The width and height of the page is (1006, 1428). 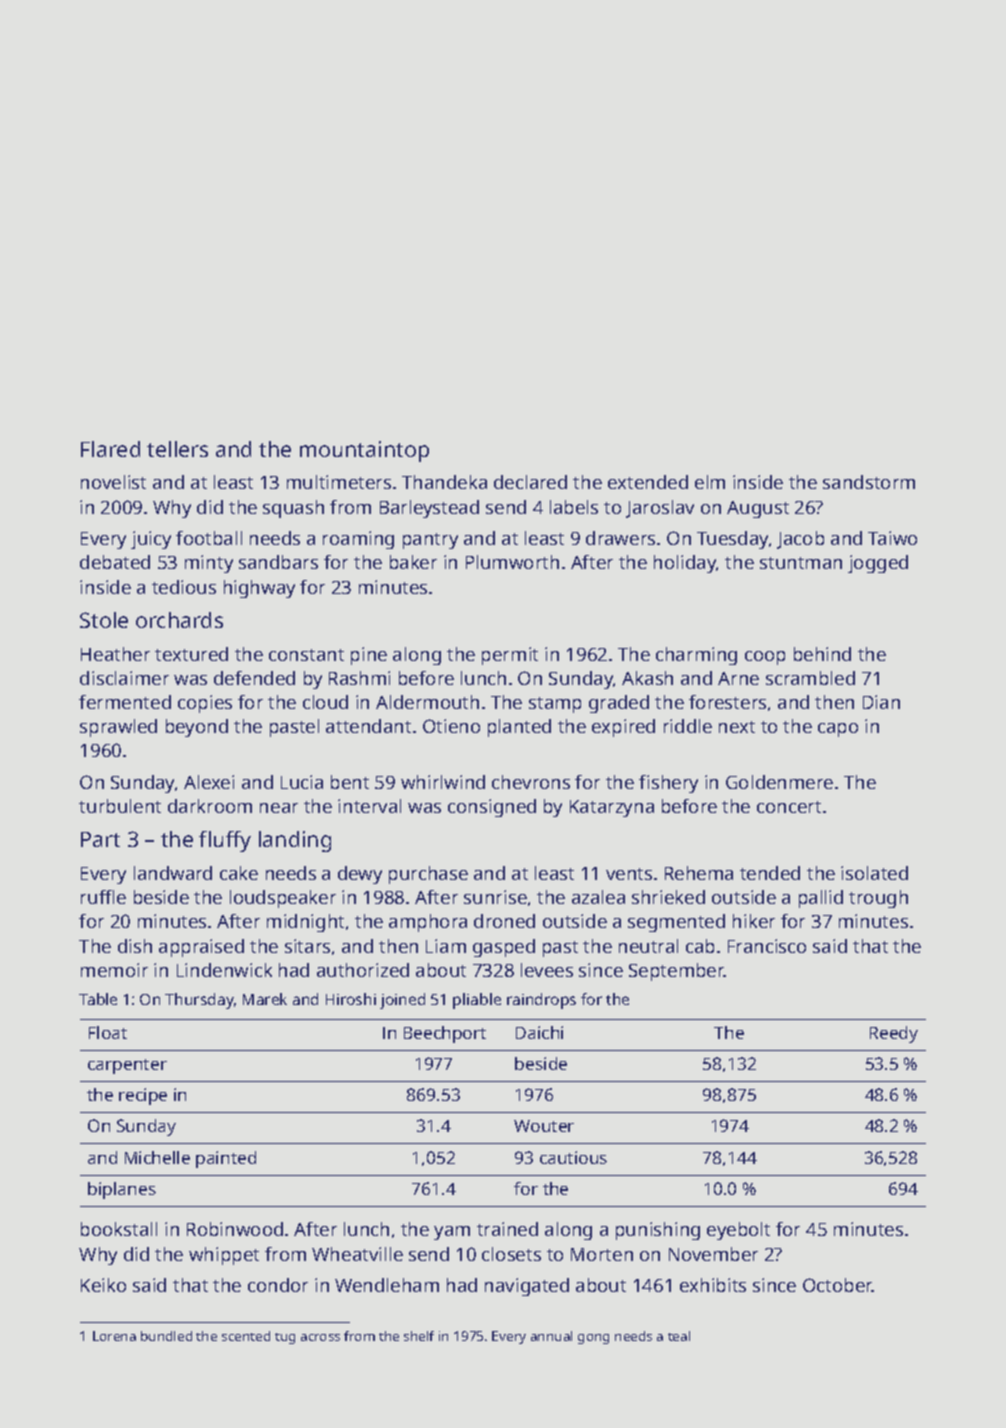 I want to click on joined, so click(x=402, y=1001).
